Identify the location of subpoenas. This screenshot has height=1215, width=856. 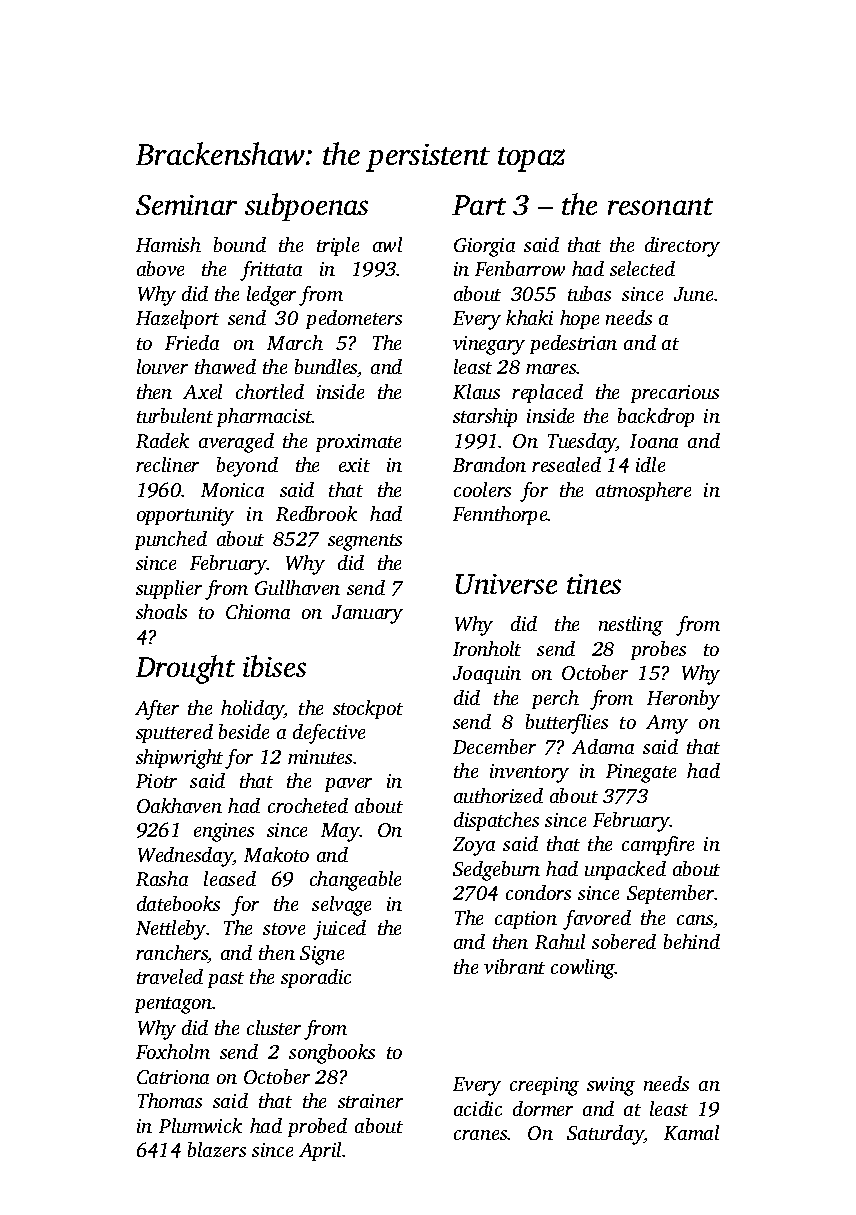
(306, 207).
